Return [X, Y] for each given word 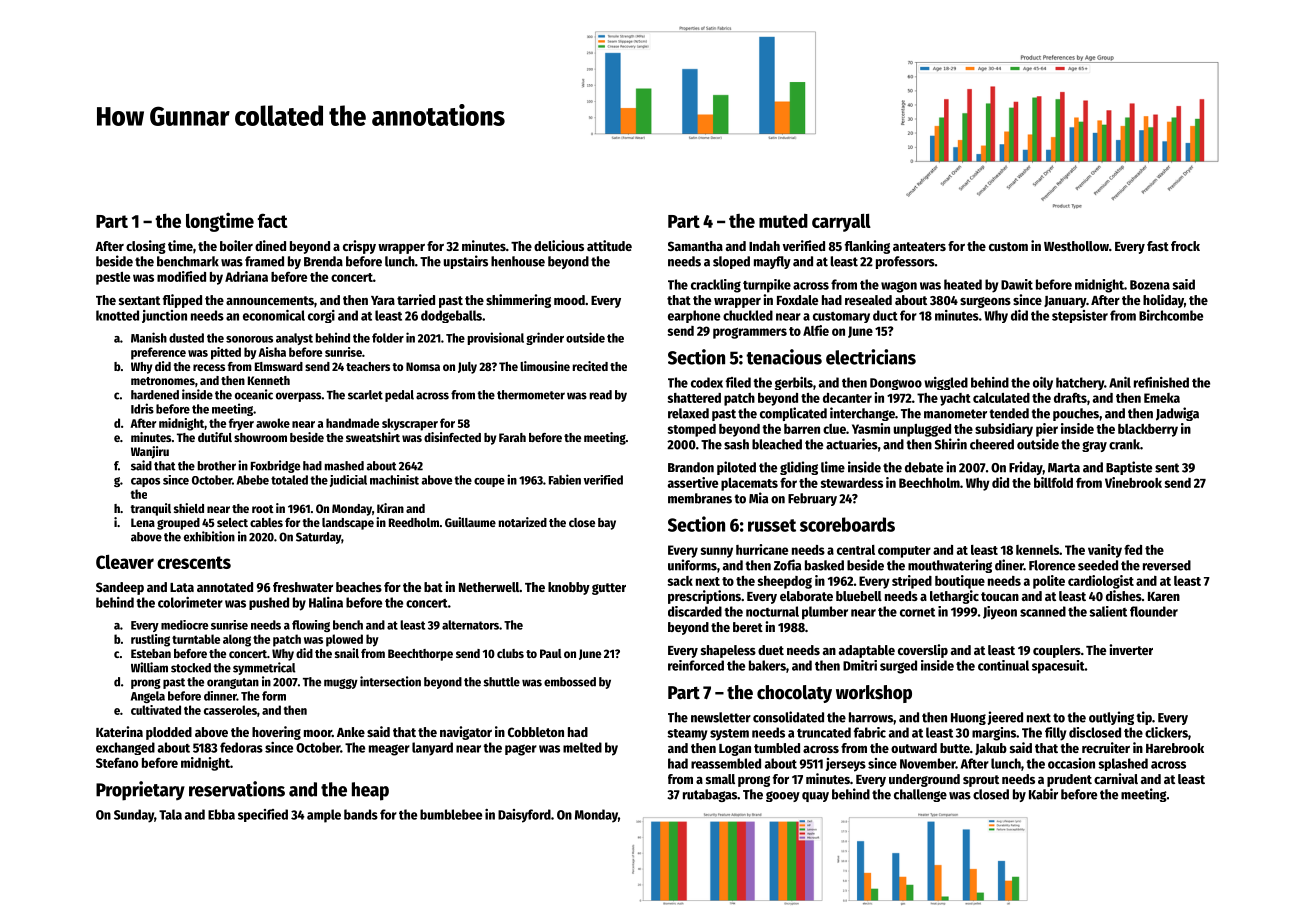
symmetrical [264, 668]
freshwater [303, 587]
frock [1185, 246]
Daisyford [524, 816]
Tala [170, 814]
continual [1003, 665]
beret [748, 627]
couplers [1057, 651]
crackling [716, 286]
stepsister [1080, 316]
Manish [149, 337]
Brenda [323, 261]
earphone [694, 316]
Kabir [1043, 794]
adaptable [867, 651]
